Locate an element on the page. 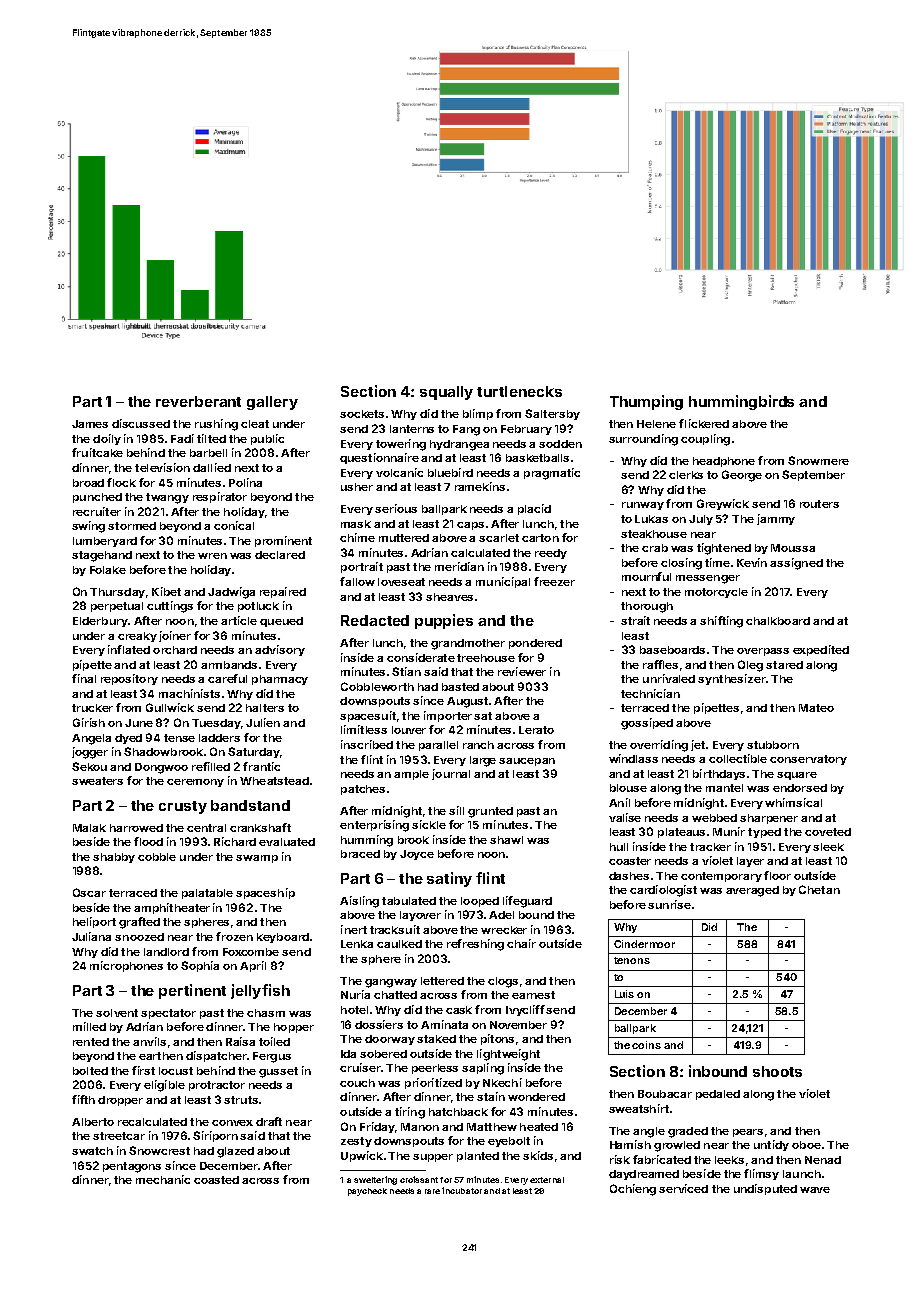 Image resolution: width=924 pixels, height=1308 pixels. ramekins is located at coordinates (480, 486).
